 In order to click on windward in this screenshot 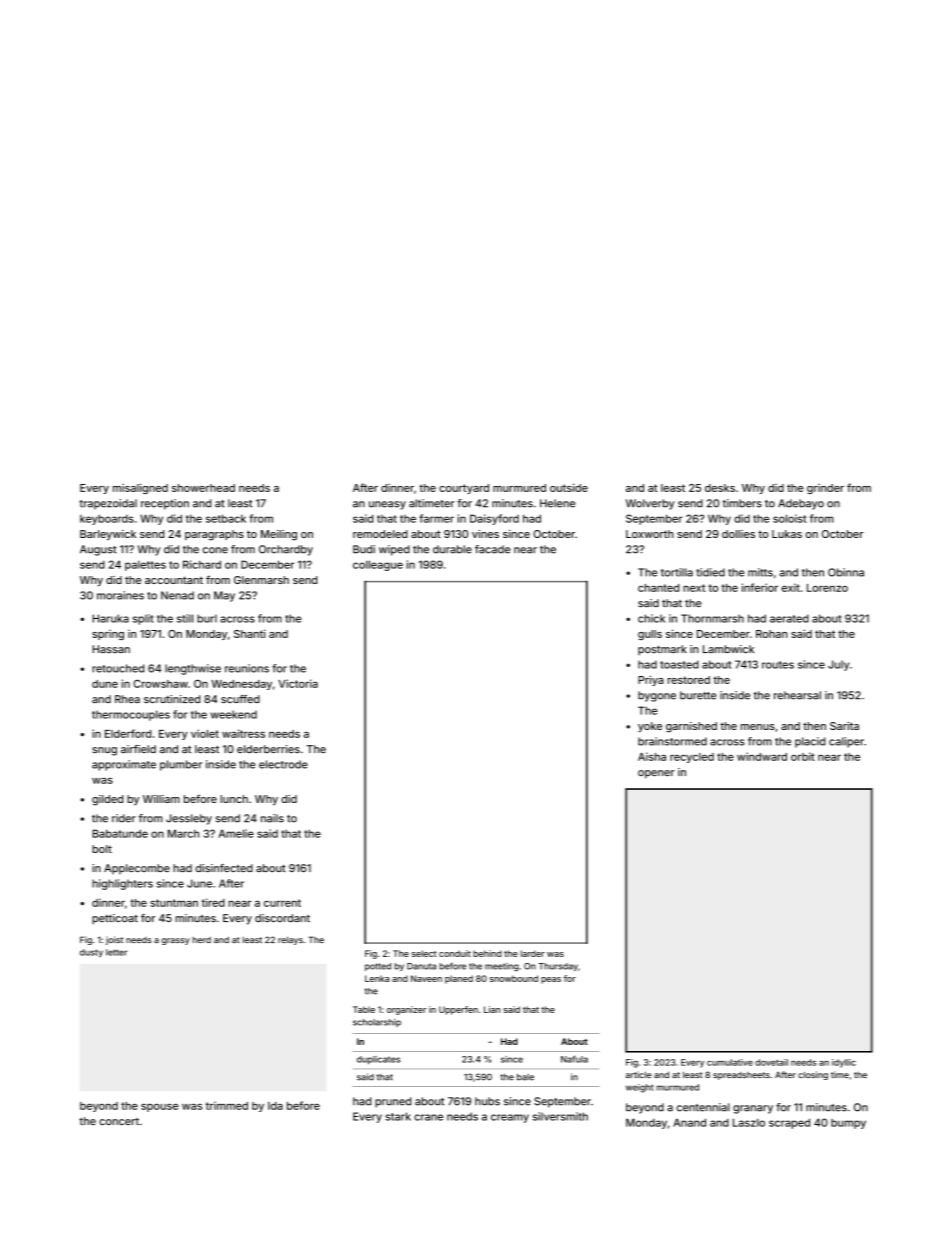, I will do `click(762, 756)`.
